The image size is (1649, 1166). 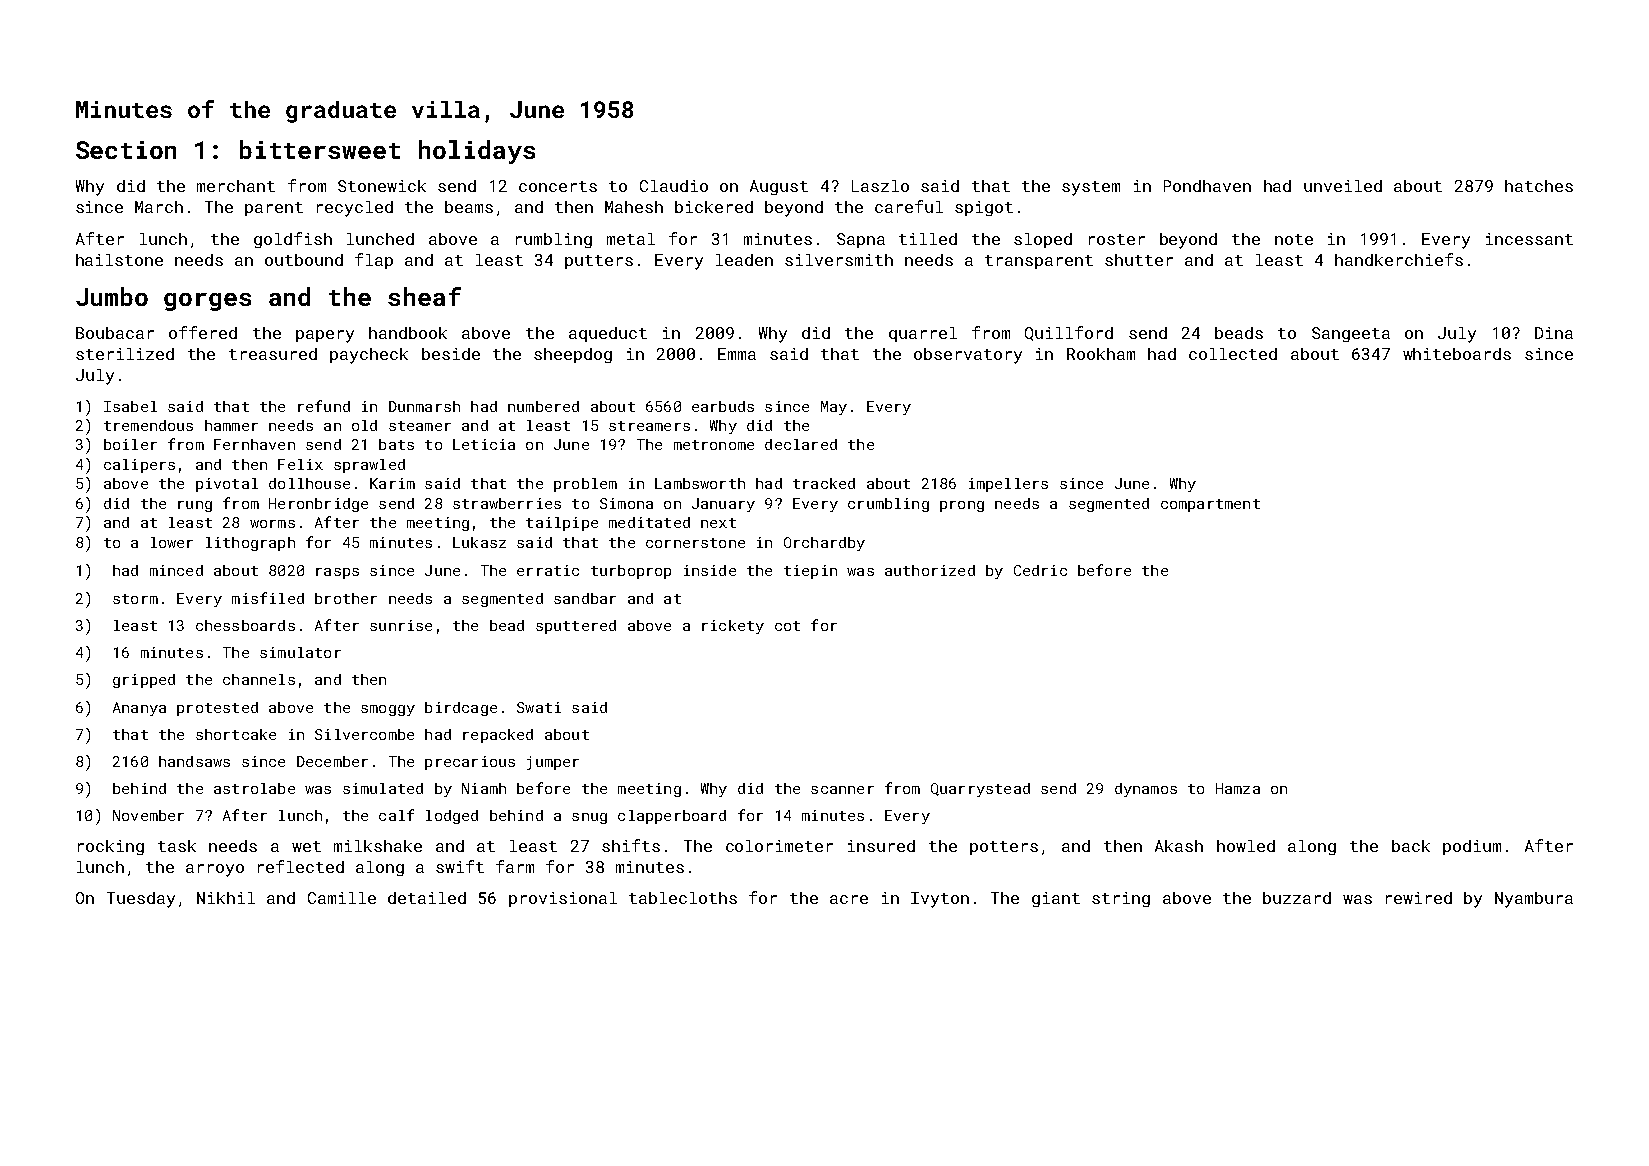 I want to click on holidays, so click(x=477, y=152).
